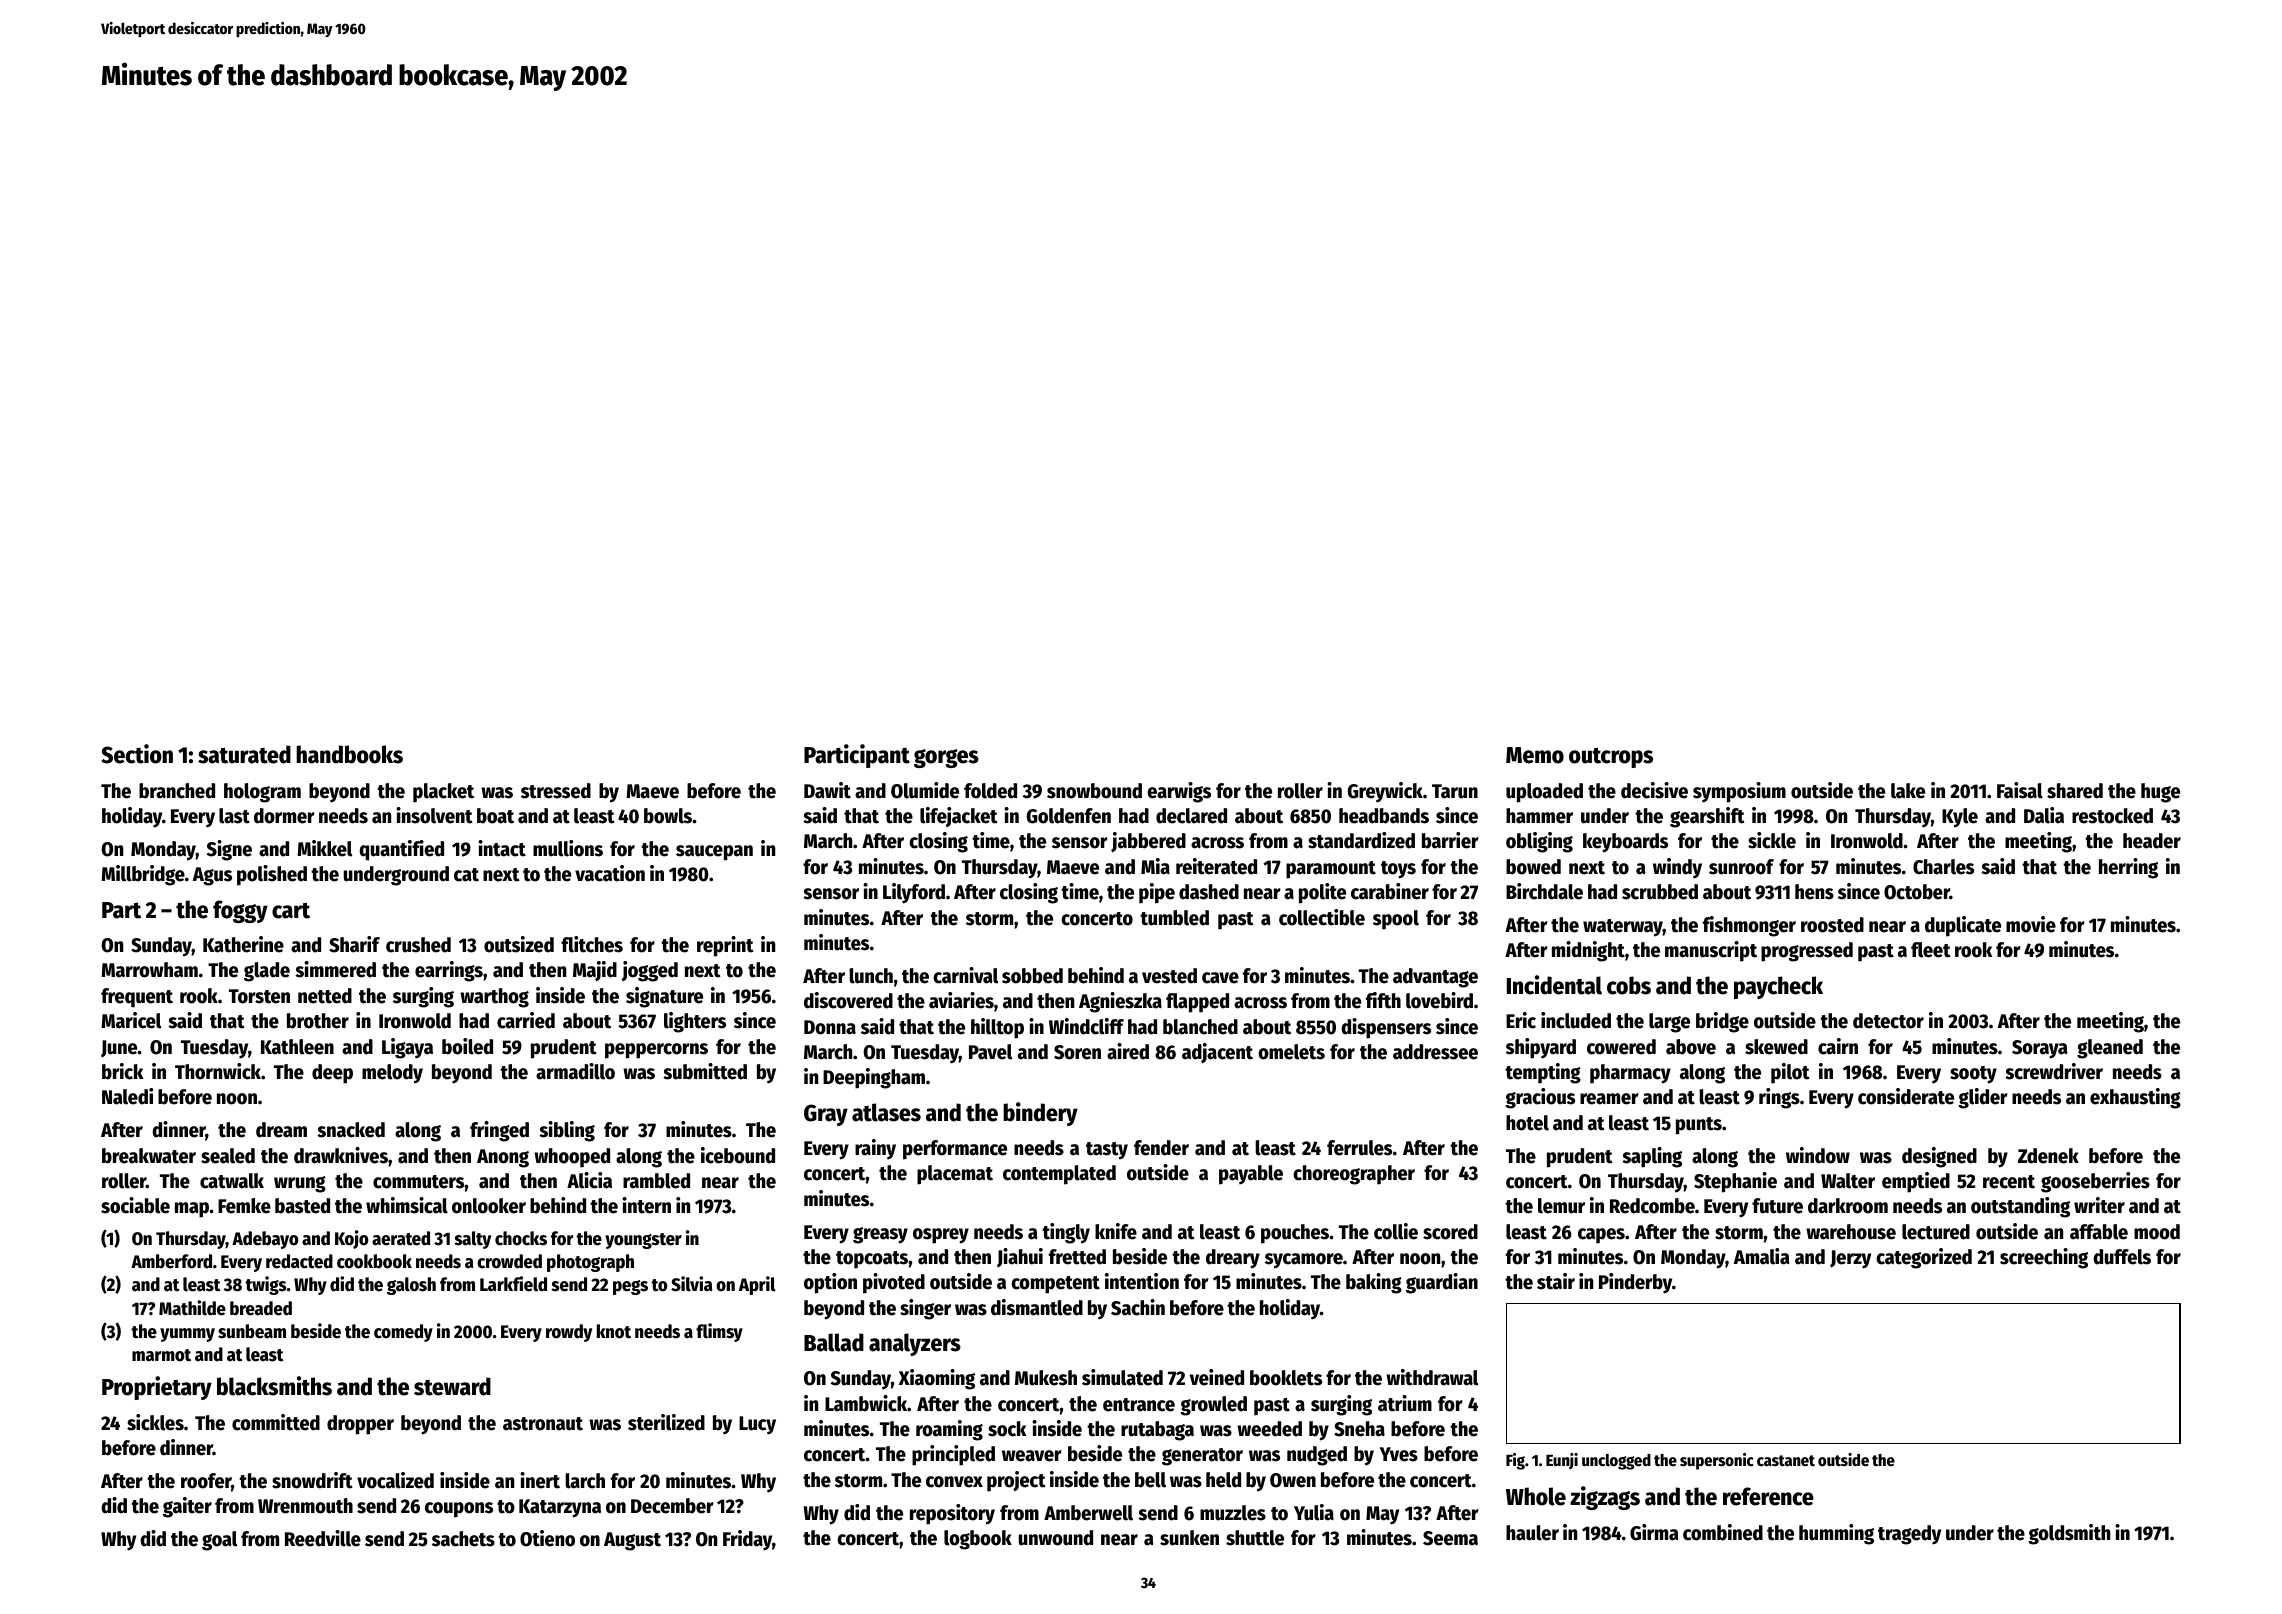 This page has width=2282, height=1614. Describe the element at coordinates (1314, 1512) in the page. I see `Yulia` at that location.
